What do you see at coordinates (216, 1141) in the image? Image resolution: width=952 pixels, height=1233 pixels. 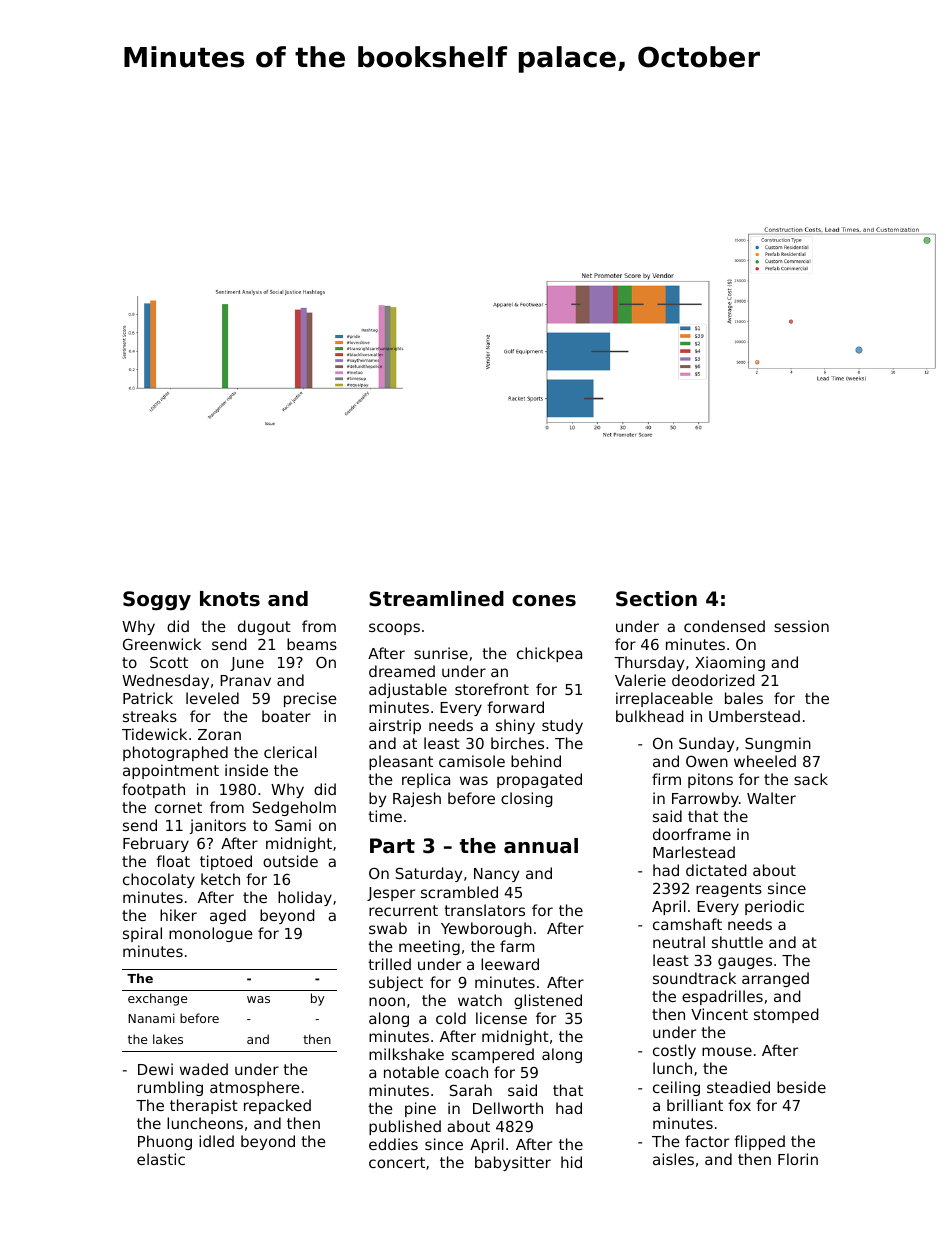 I see `idled` at bounding box center [216, 1141].
